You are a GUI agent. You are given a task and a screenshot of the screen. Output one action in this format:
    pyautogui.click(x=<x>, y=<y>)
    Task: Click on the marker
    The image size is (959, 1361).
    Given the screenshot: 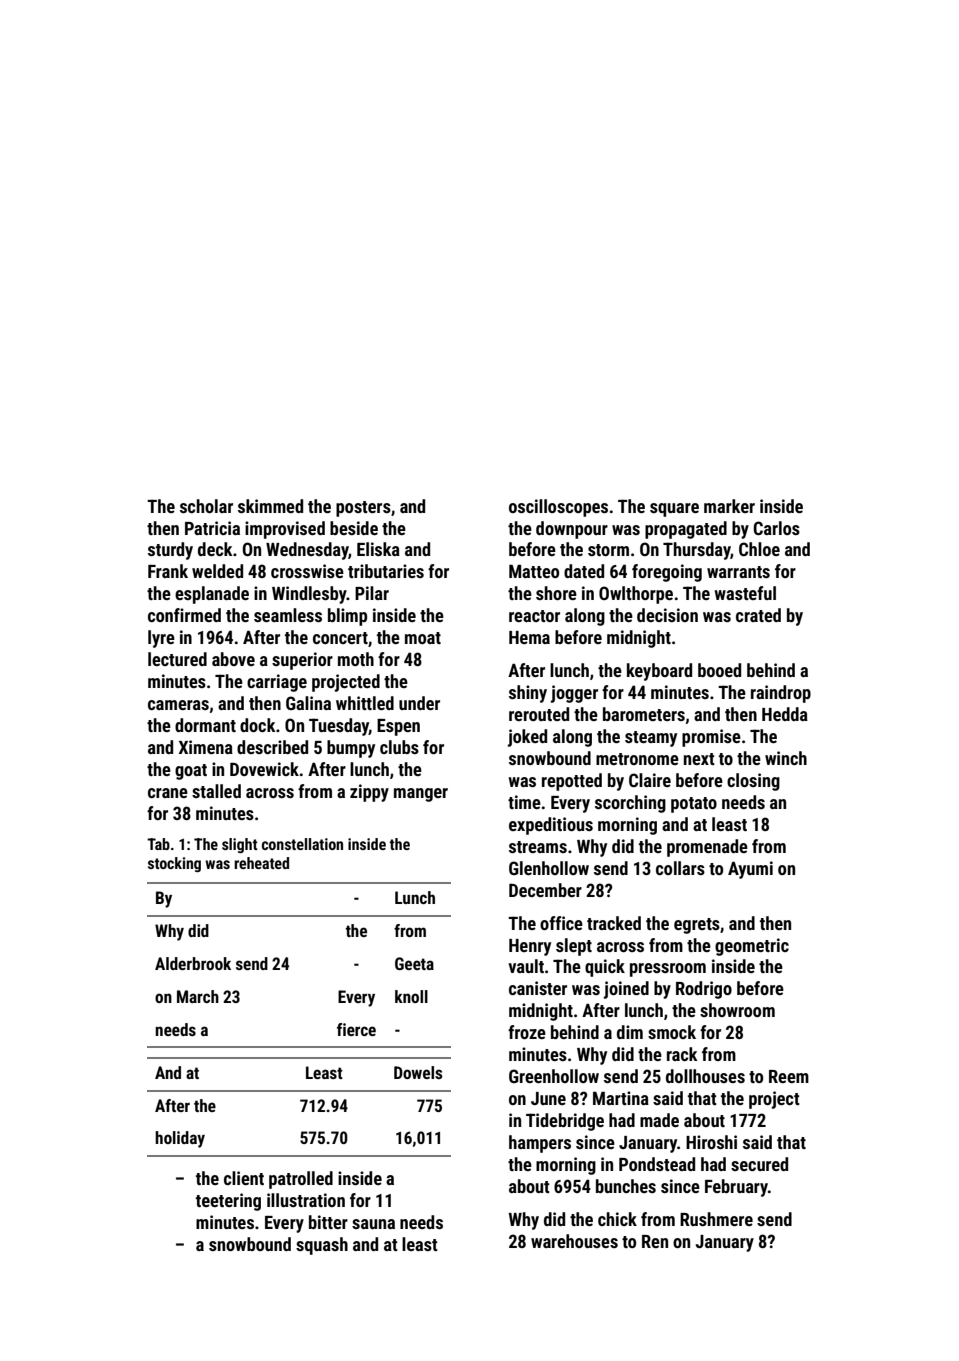 What is the action you would take?
    pyautogui.click(x=729, y=506)
